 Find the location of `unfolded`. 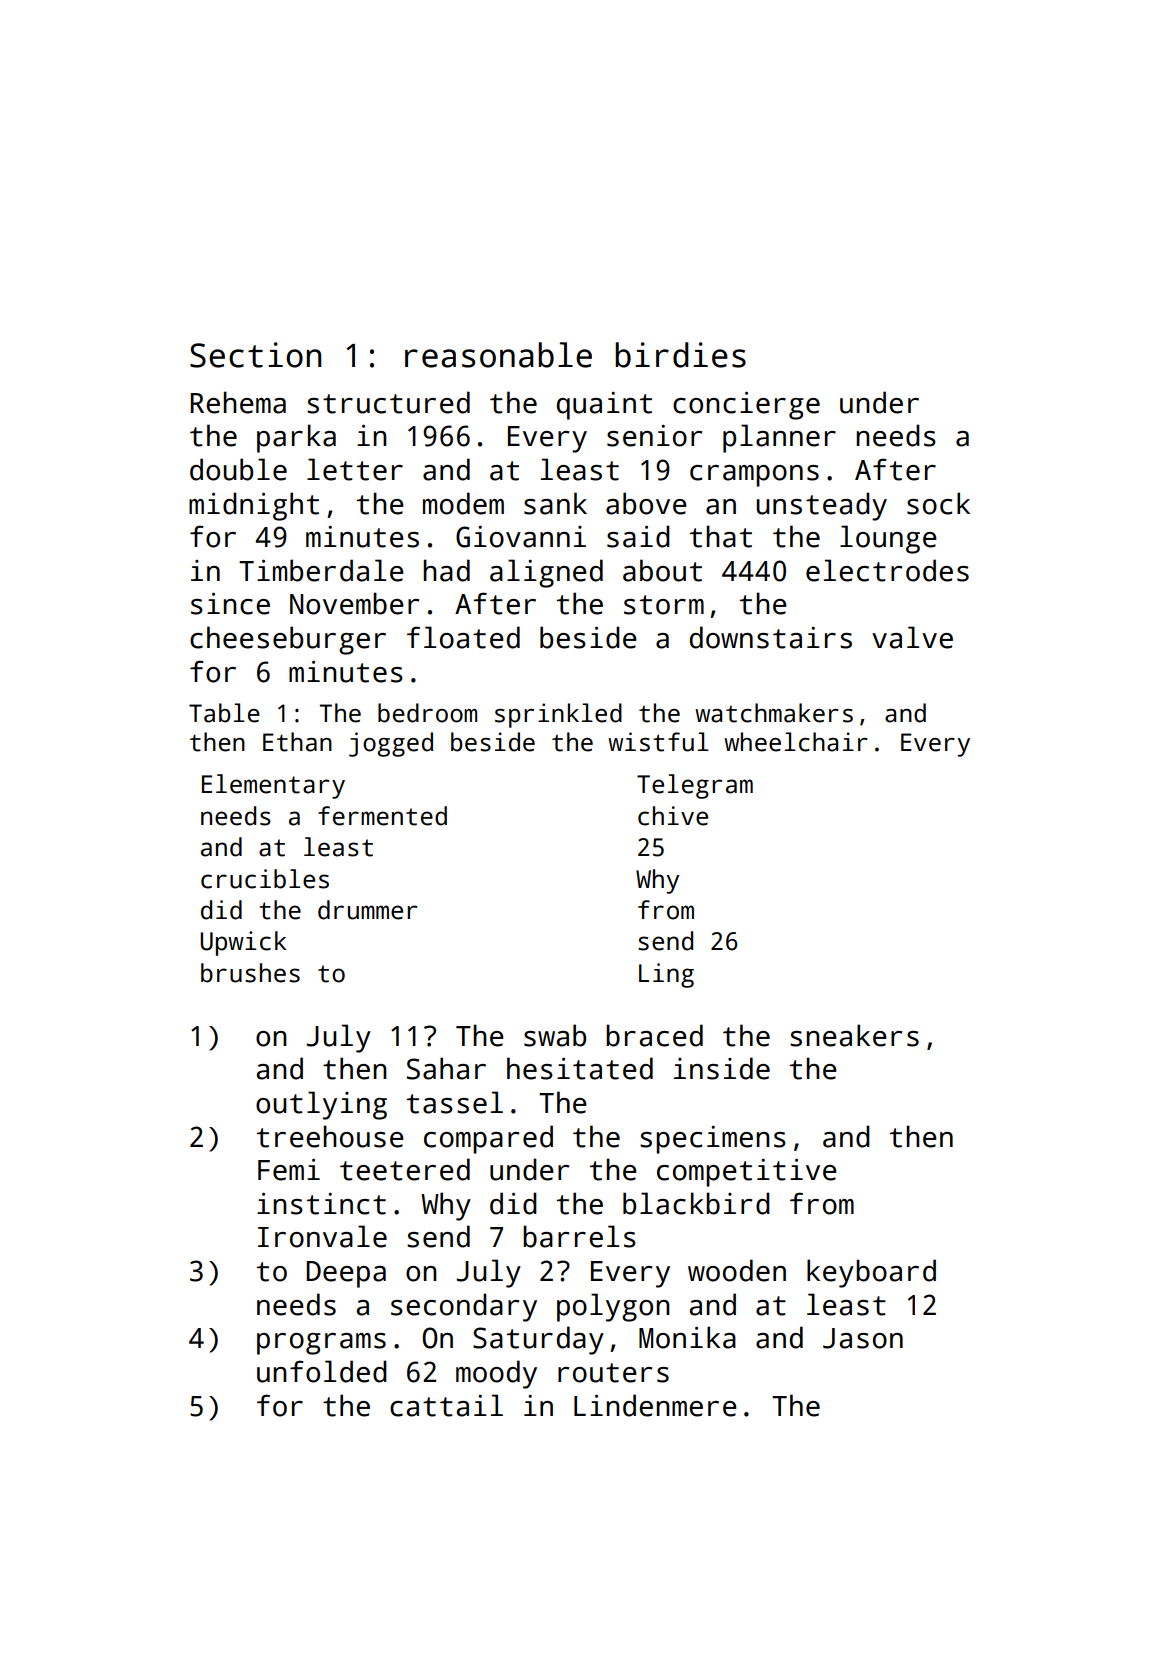

unfolded is located at coordinates (322, 1371).
